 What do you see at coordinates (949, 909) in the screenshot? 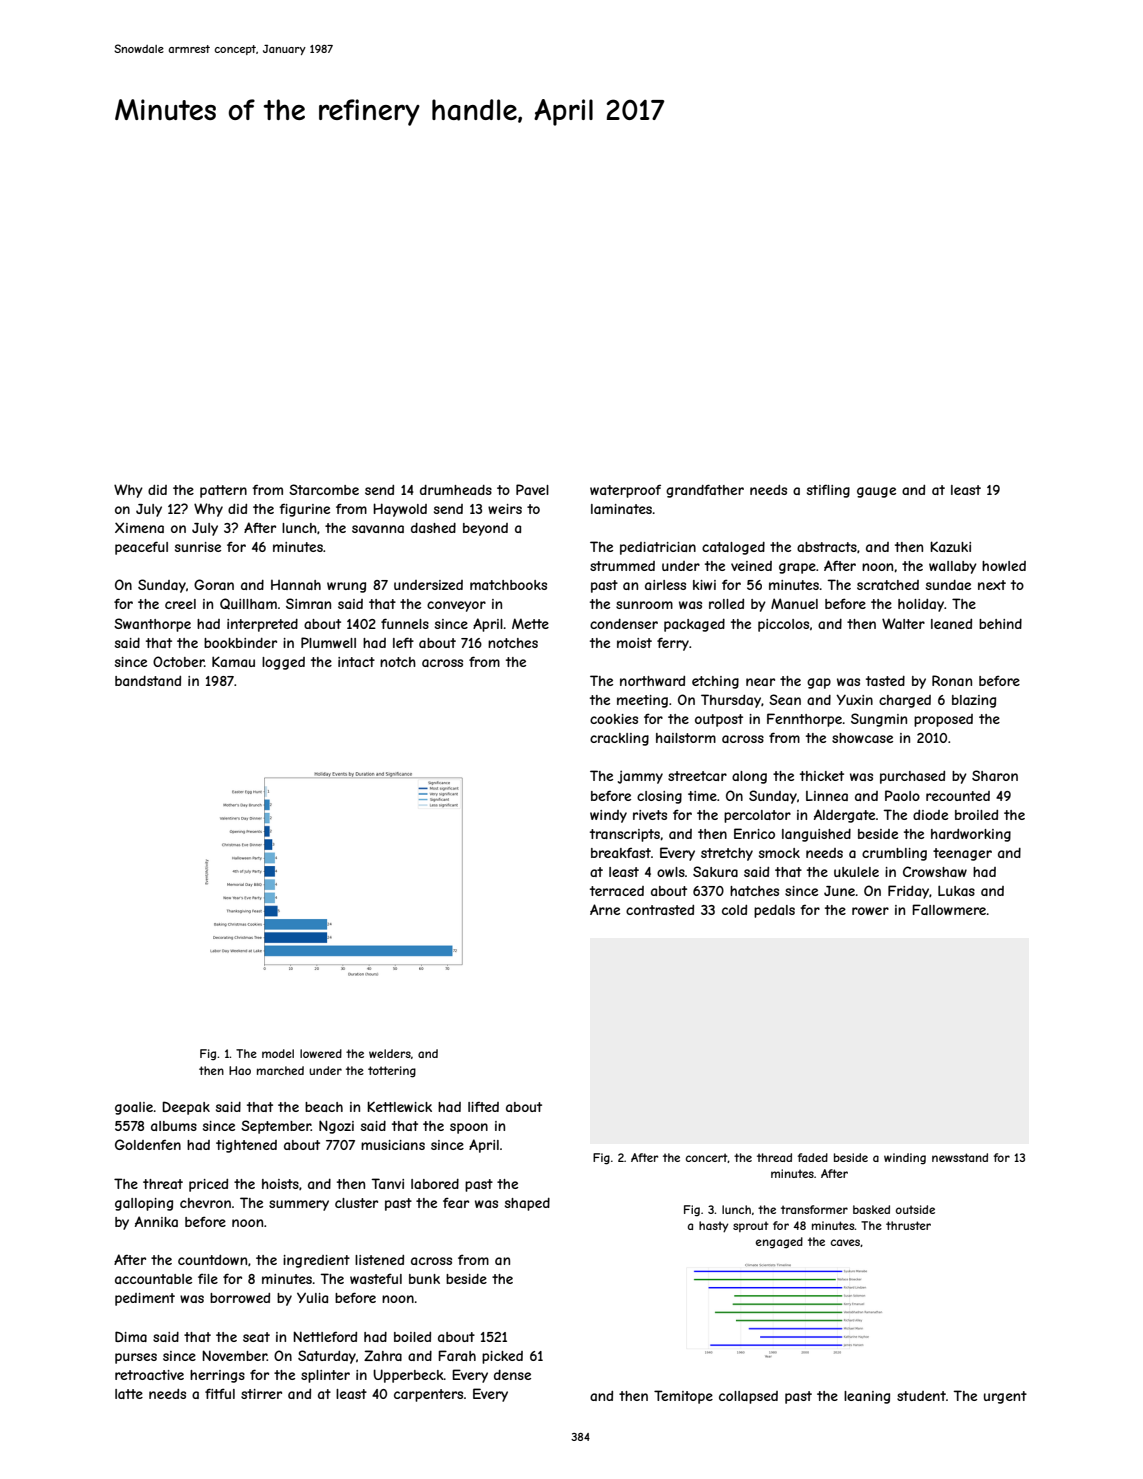
I see `Fallowmere` at bounding box center [949, 909].
